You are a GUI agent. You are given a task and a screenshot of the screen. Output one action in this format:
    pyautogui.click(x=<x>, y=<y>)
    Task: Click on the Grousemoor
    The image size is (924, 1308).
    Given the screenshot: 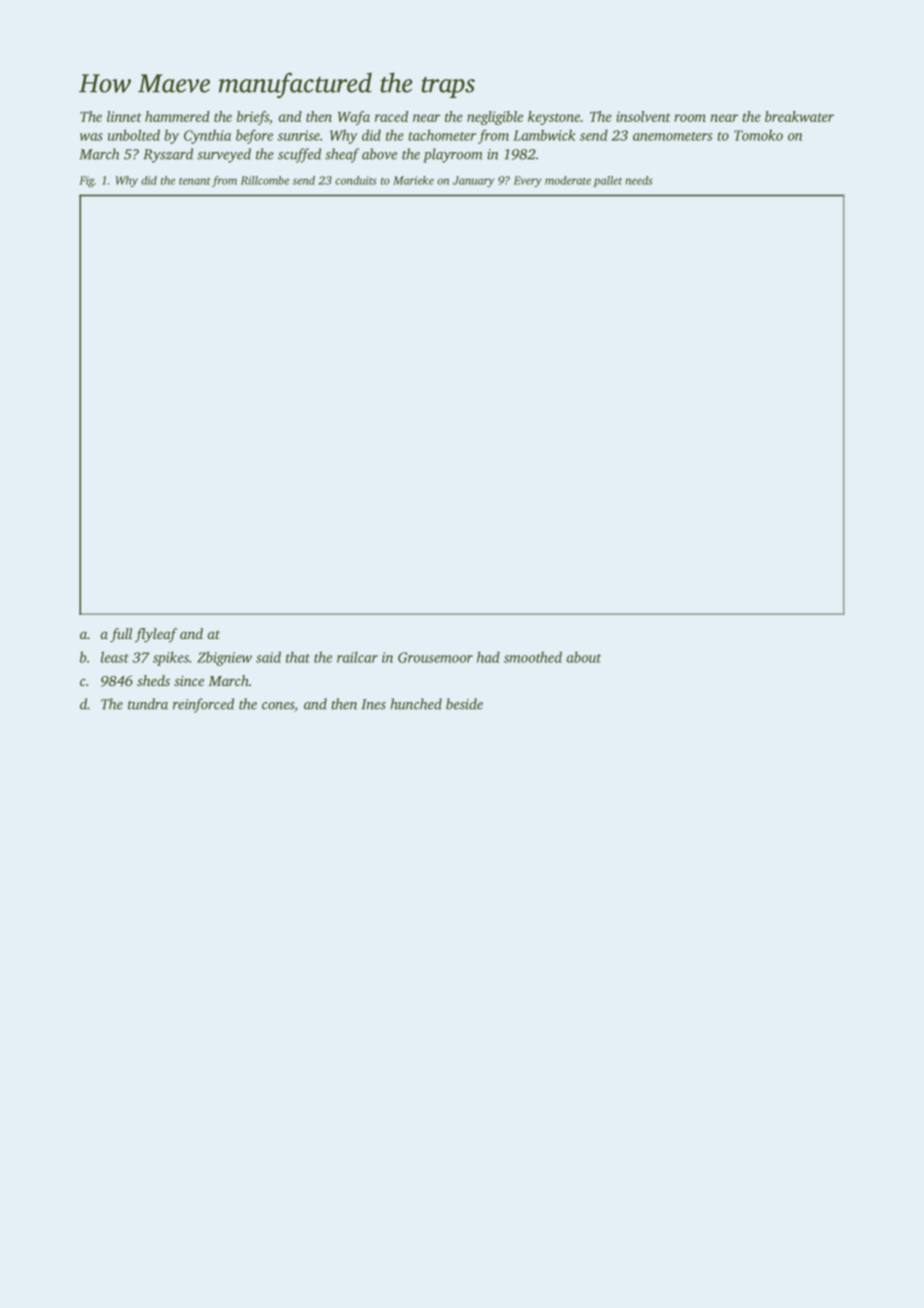 What is the action you would take?
    pyautogui.click(x=435, y=657)
